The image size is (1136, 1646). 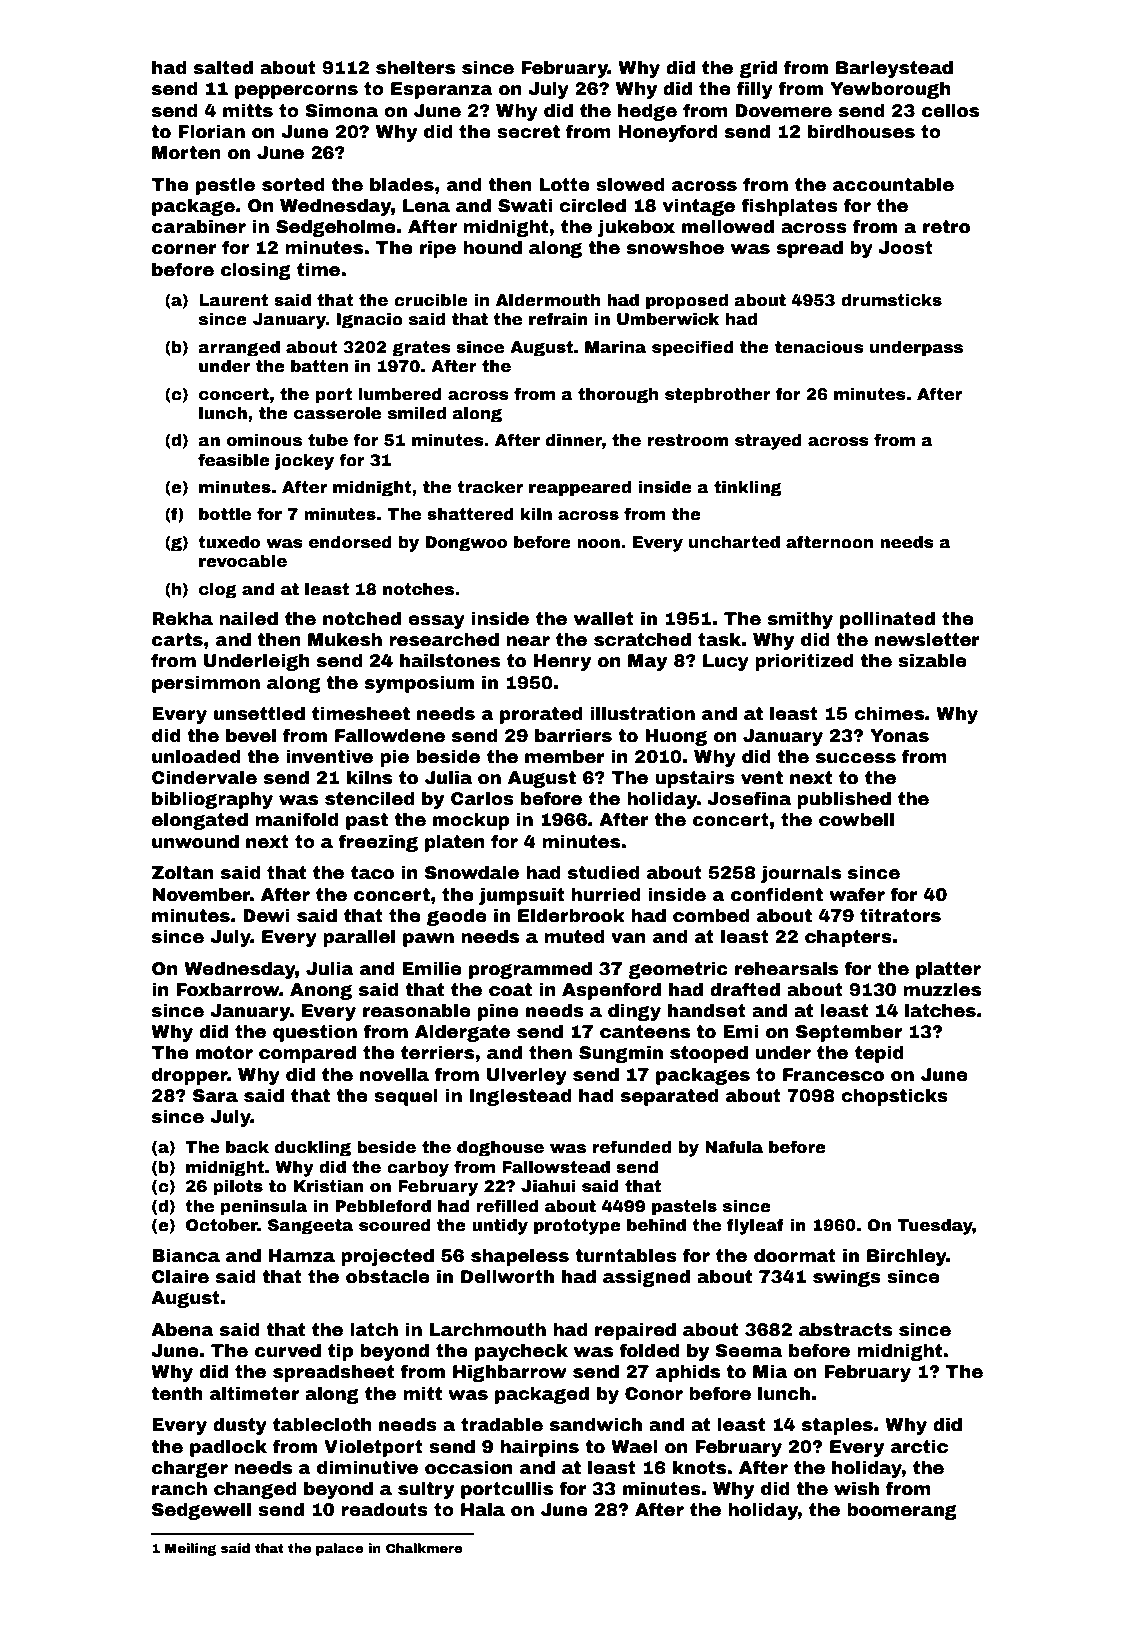 What do you see at coordinates (307, 1054) in the page?
I see `compared` at bounding box center [307, 1054].
